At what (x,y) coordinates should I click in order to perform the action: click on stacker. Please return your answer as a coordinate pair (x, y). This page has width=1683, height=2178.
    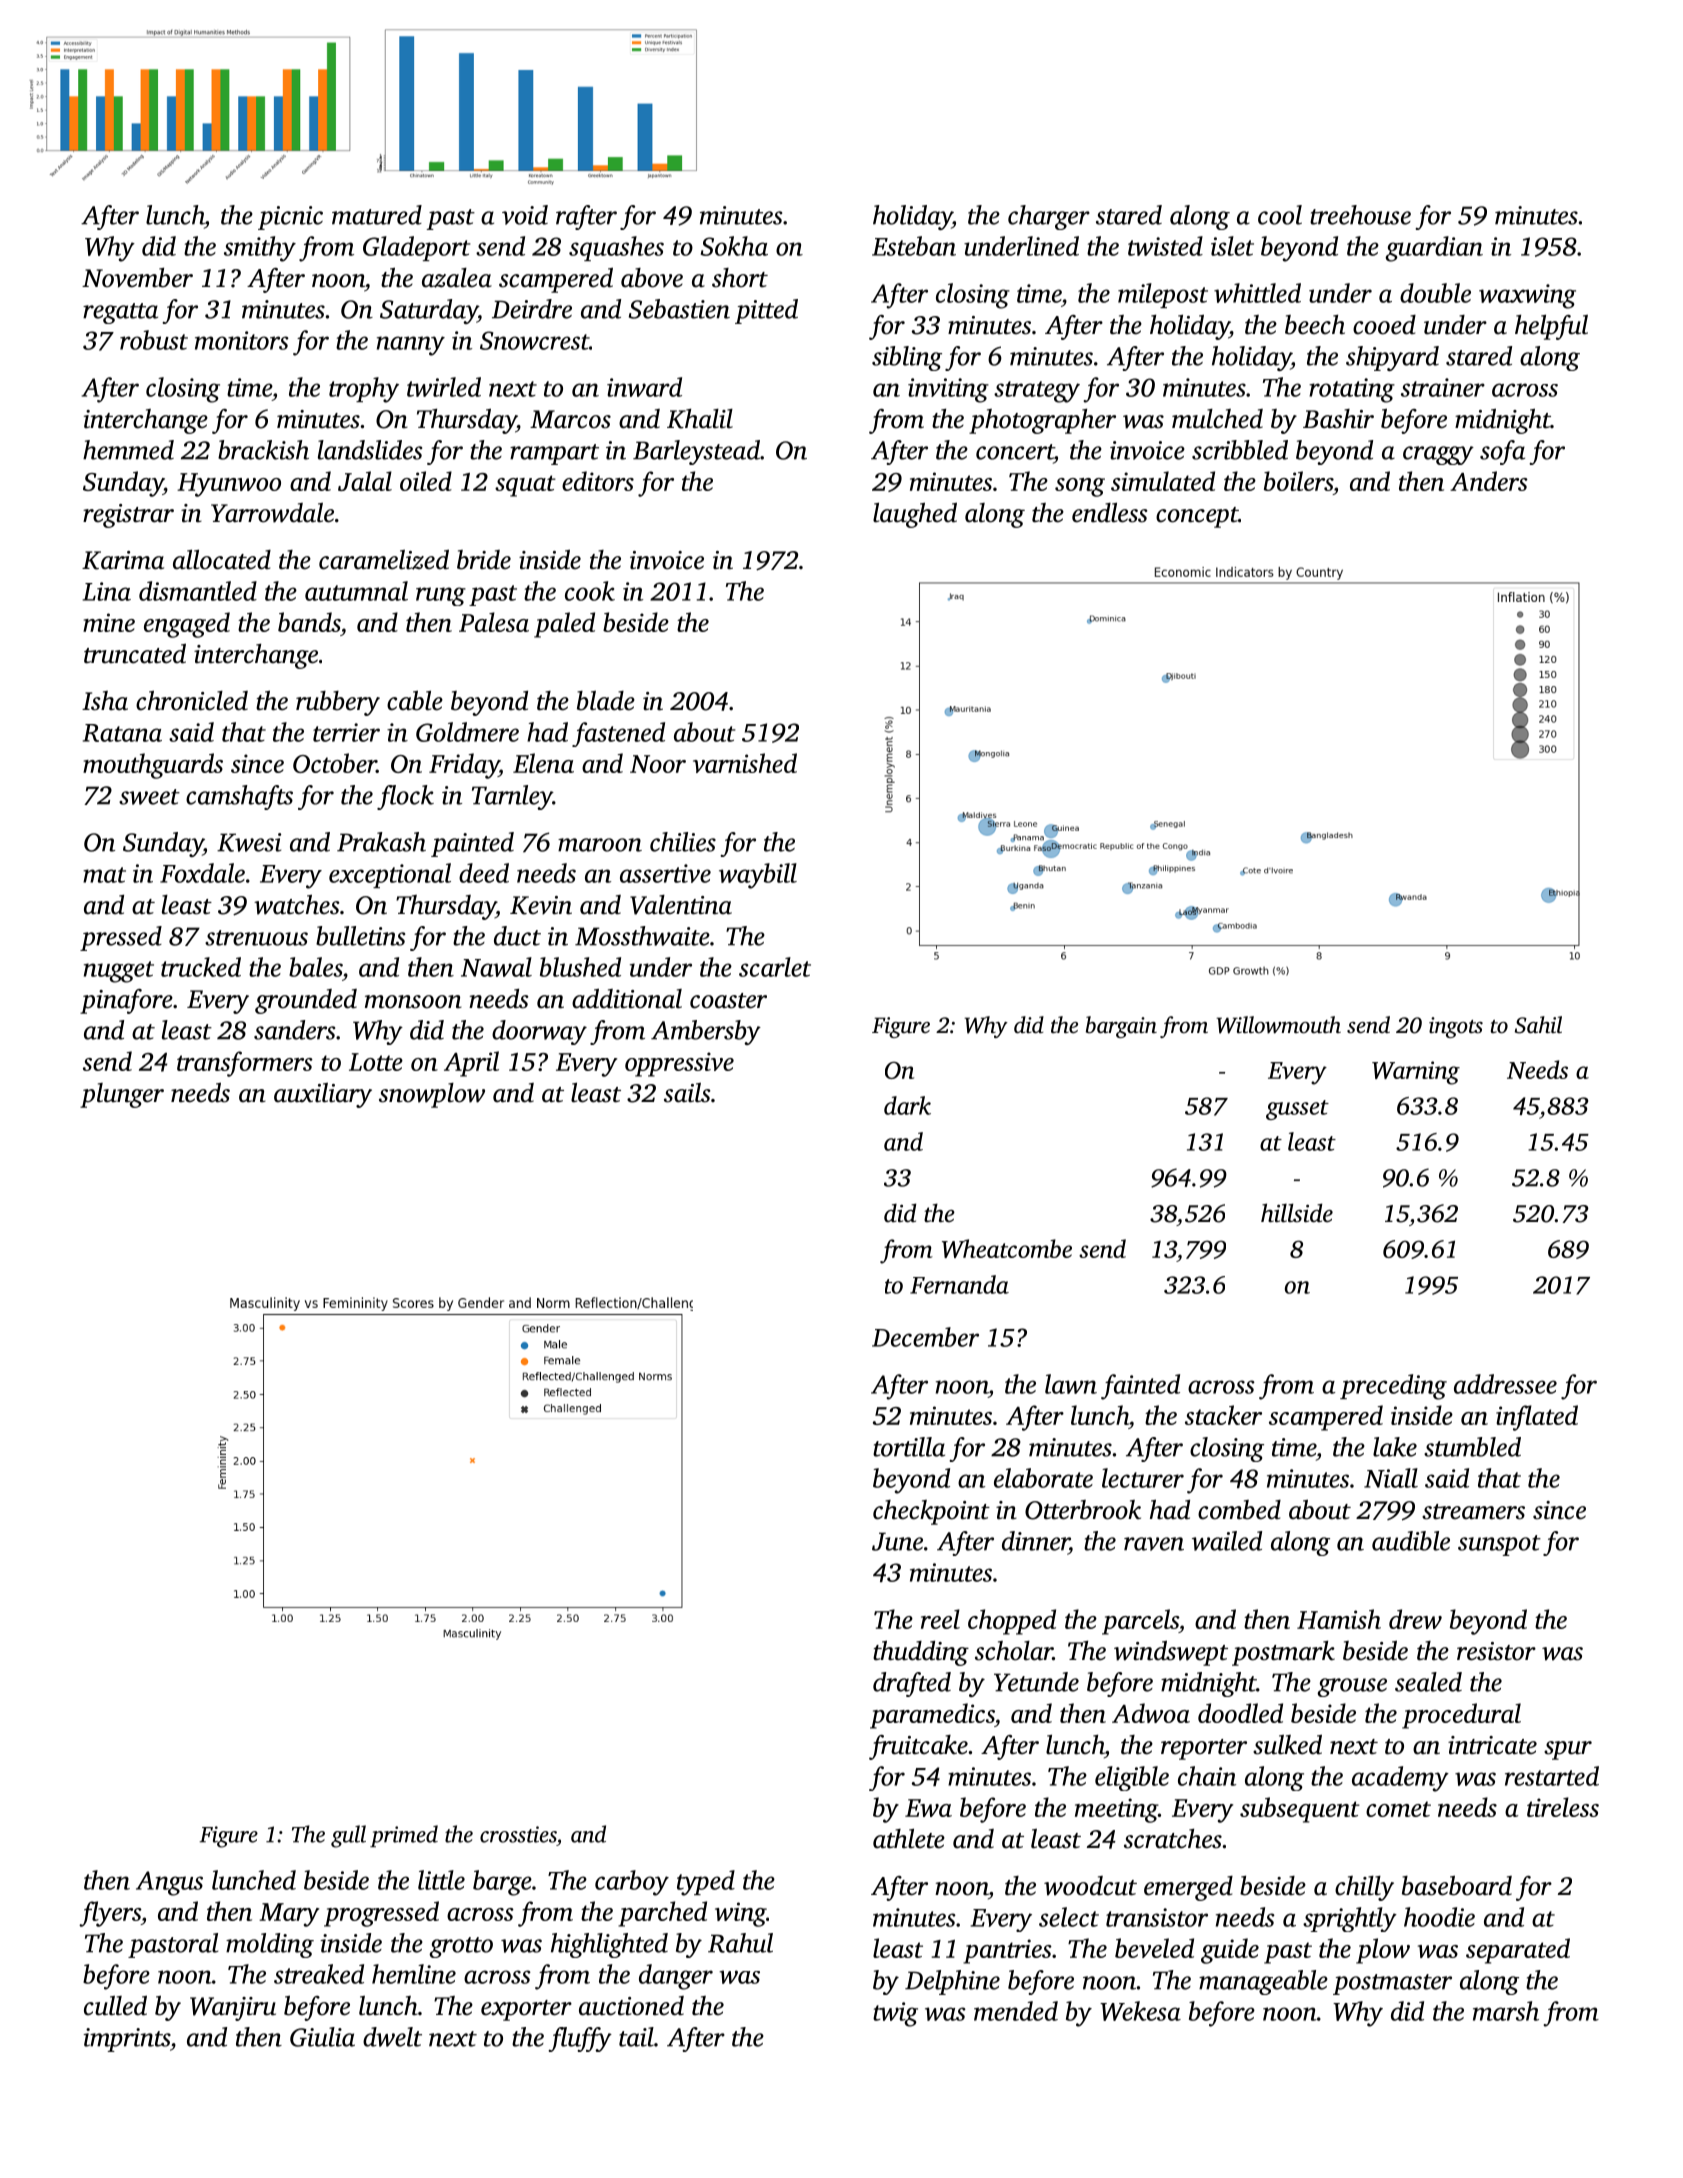
    Looking at the image, I should click on (1223, 1415).
